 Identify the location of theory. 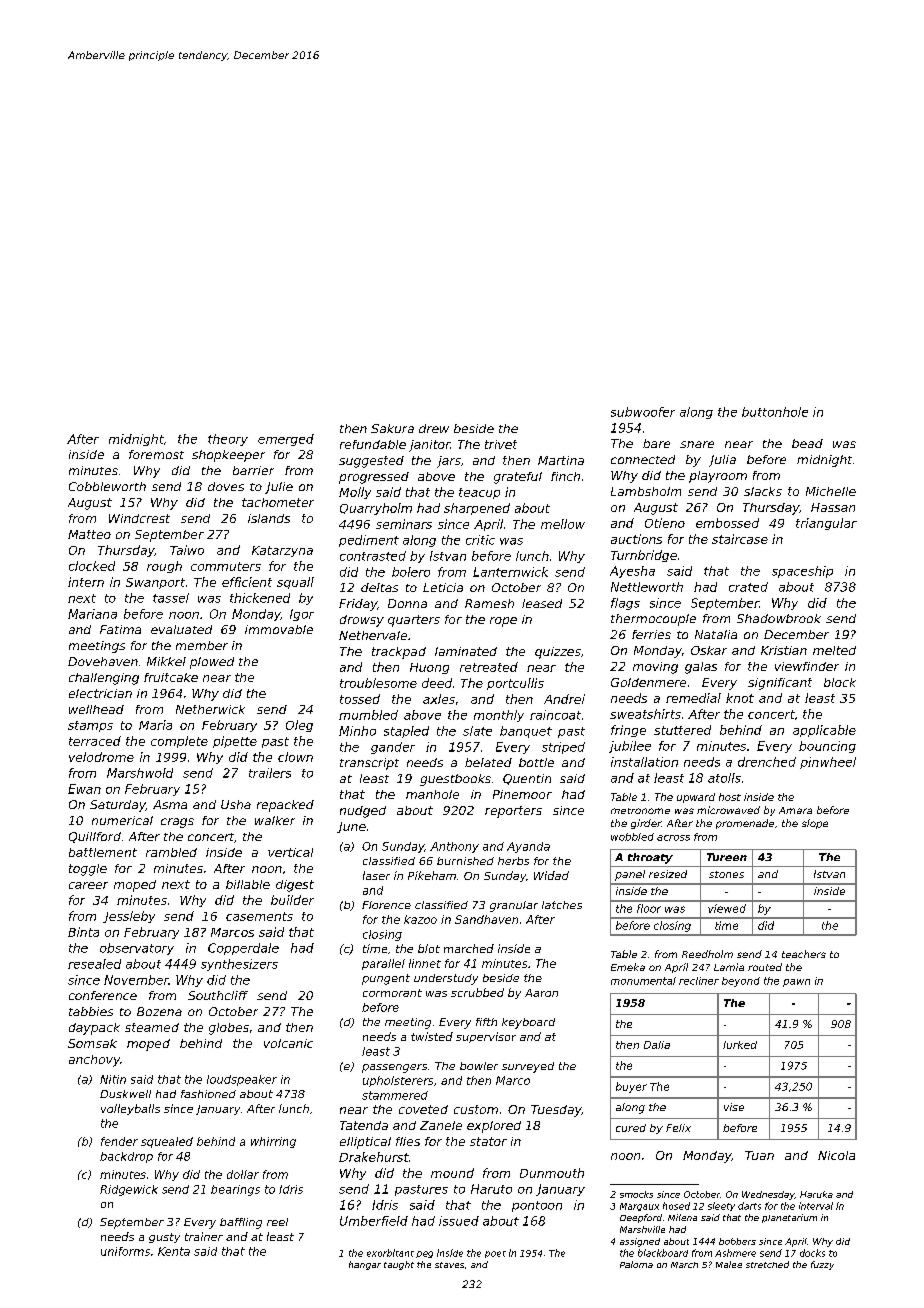
(228, 440).
